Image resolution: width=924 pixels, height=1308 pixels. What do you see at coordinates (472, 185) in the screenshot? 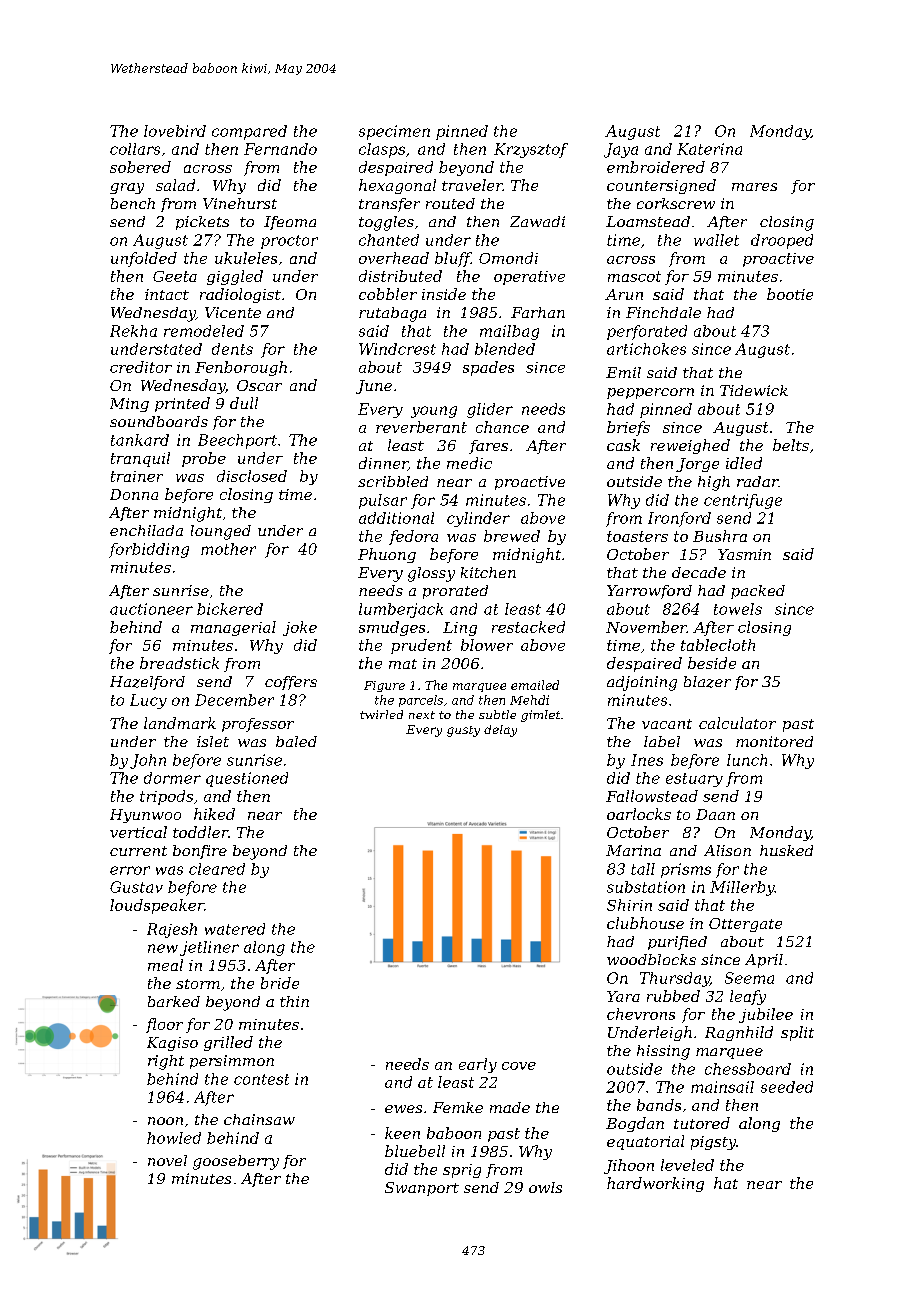
I see `traveler` at bounding box center [472, 185].
